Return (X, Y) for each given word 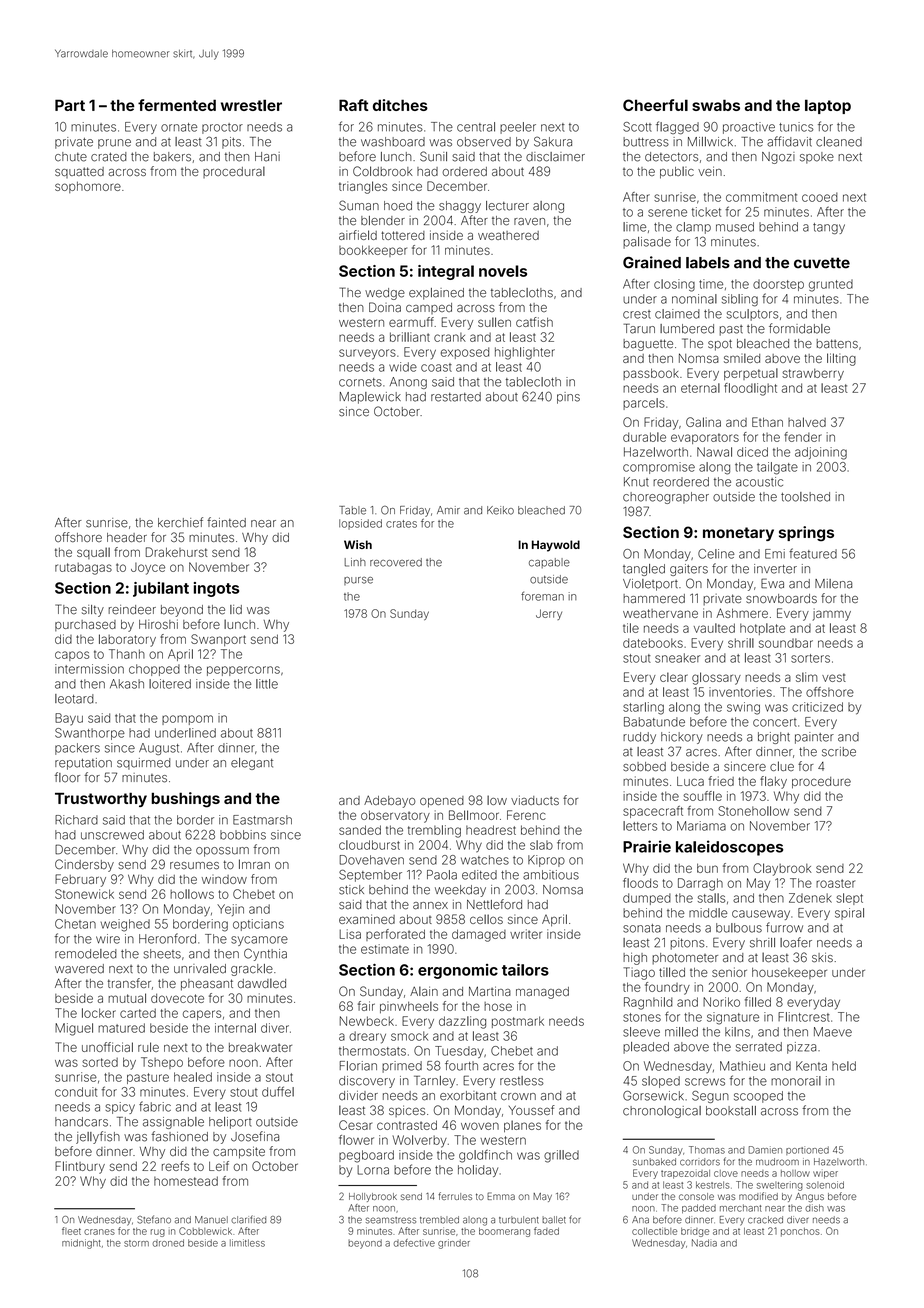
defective (414, 1243)
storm (136, 1243)
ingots (216, 589)
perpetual (751, 374)
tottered (403, 235)
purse (358, 581)
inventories (740, 692)
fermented (177, 105)
